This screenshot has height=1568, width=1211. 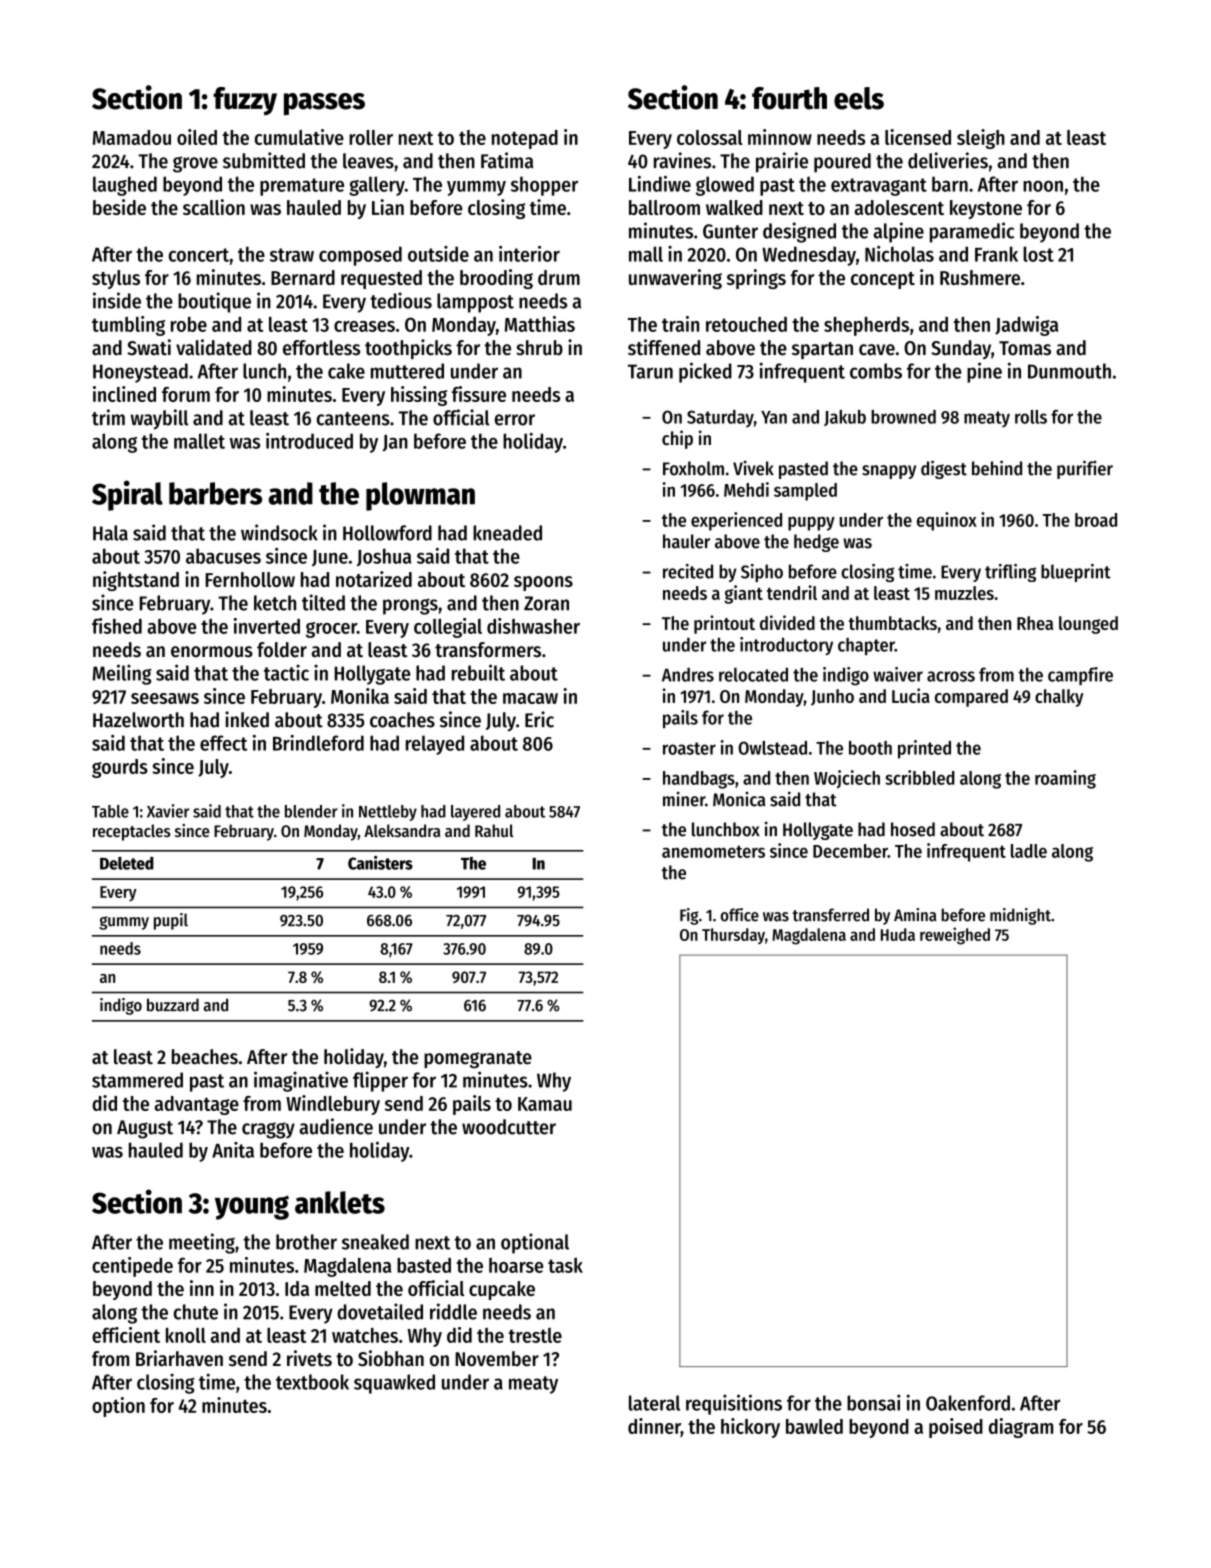 I want to click on Amina, so click(x=915, y=915).
